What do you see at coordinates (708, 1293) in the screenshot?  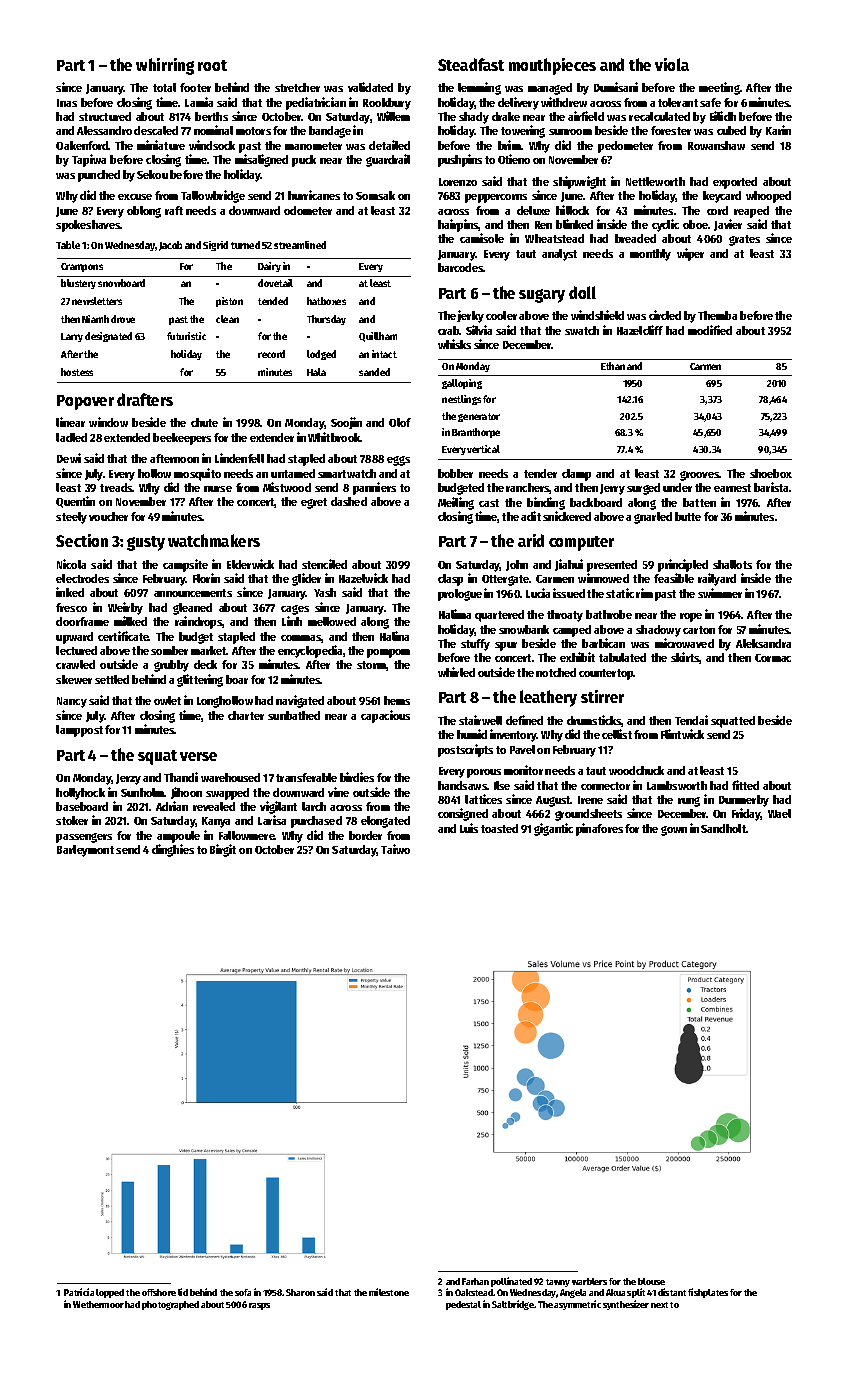 I see `fishplates` at bounding box center [708, 1293].
